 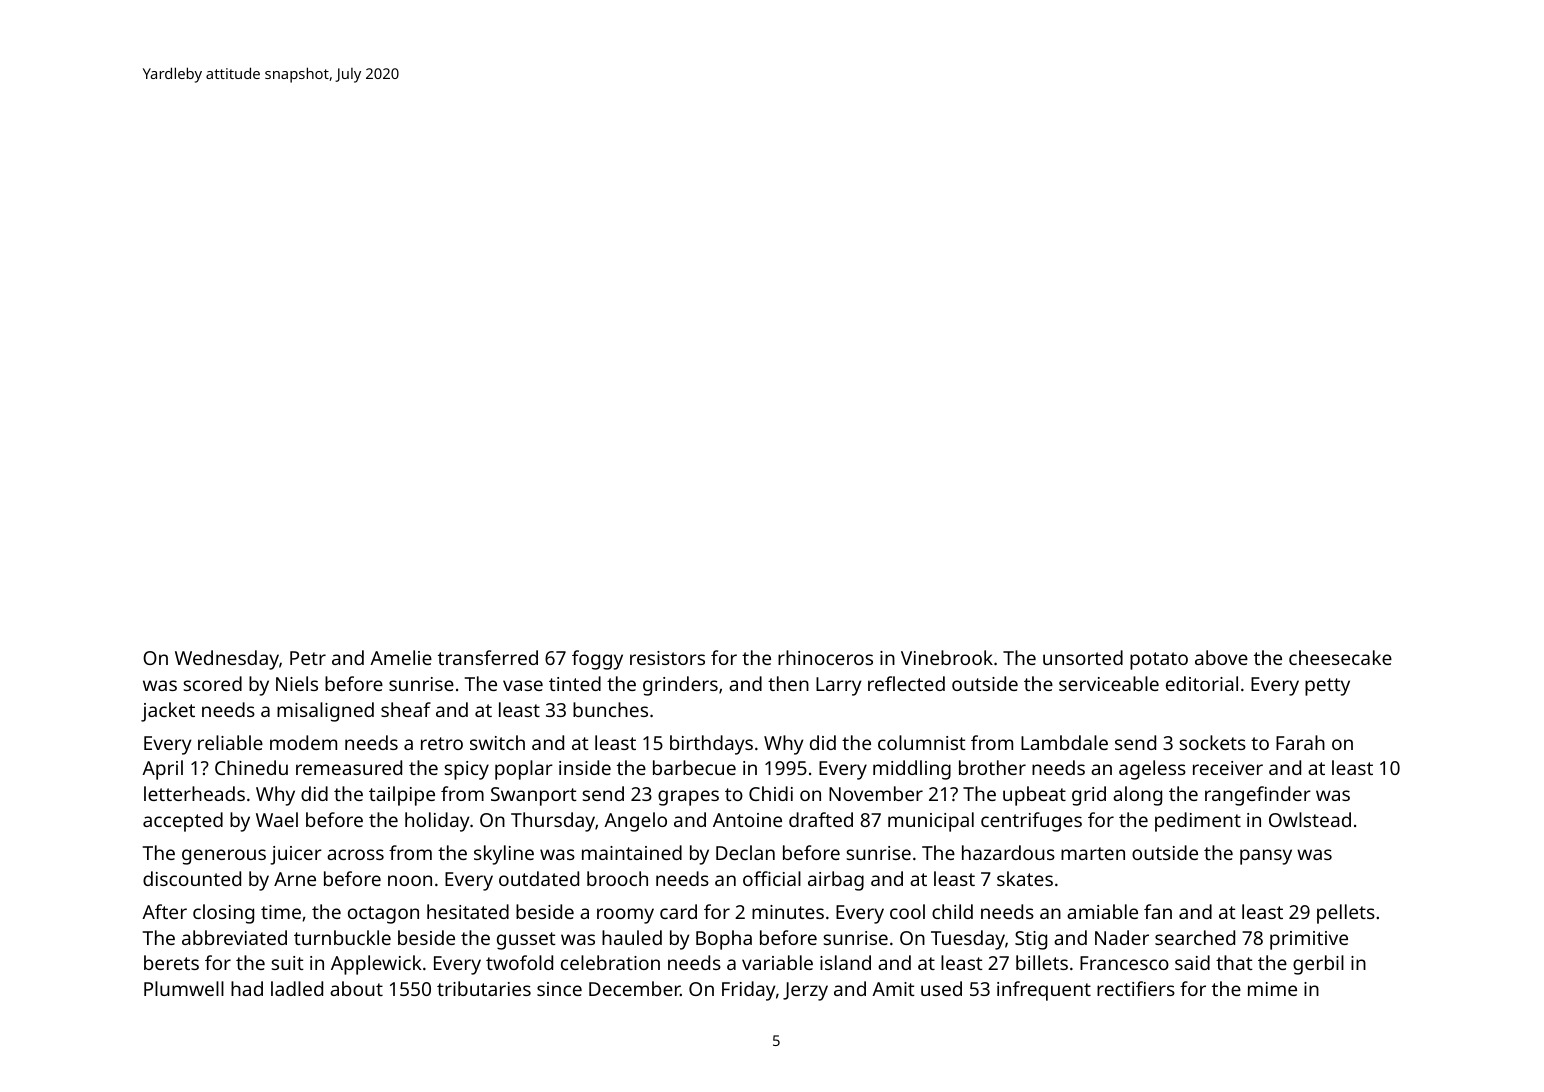 I want to click on rangefinder, so click(x=1258, y=796).
